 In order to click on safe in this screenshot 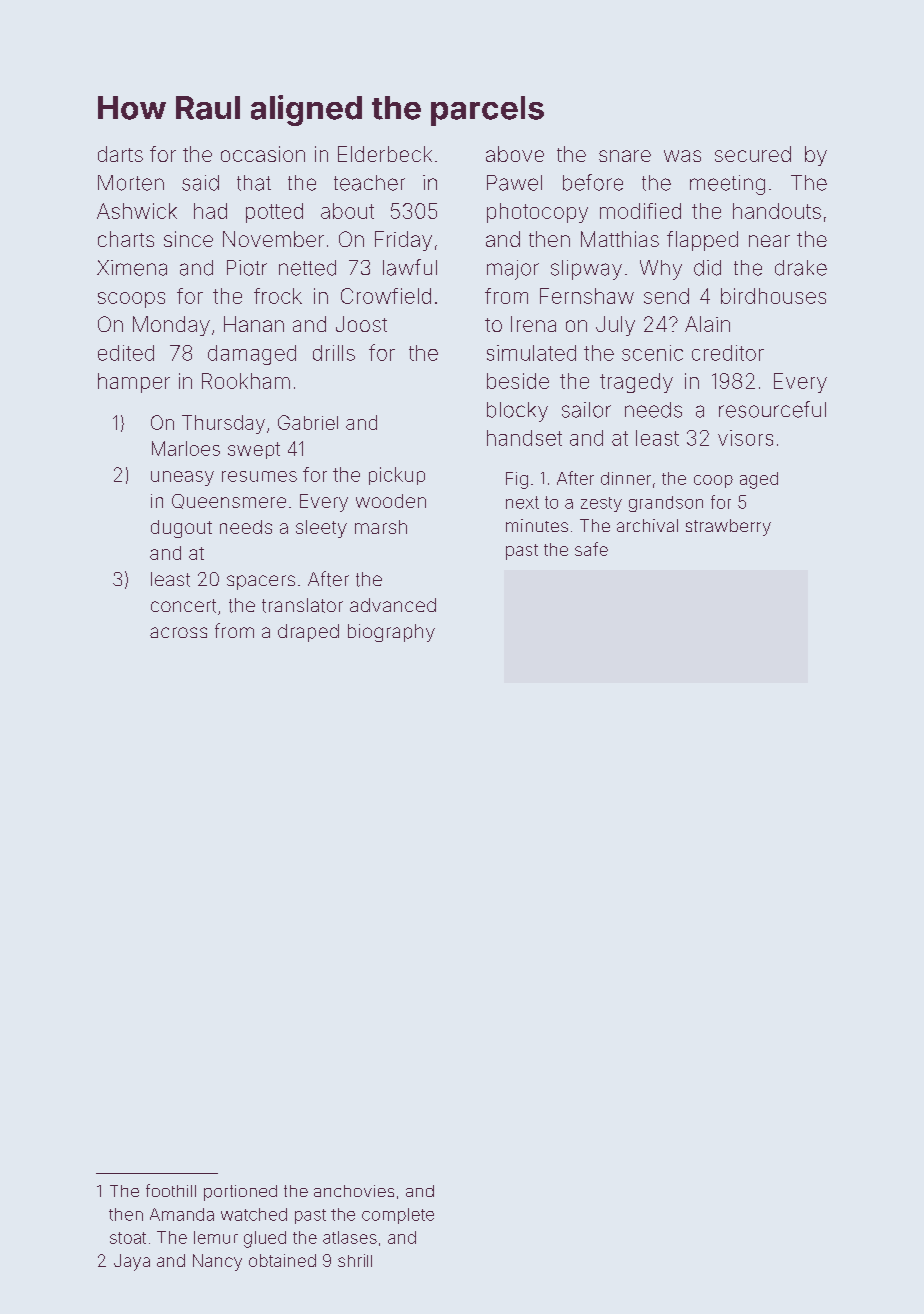, I will do `click(591, 549)`.
